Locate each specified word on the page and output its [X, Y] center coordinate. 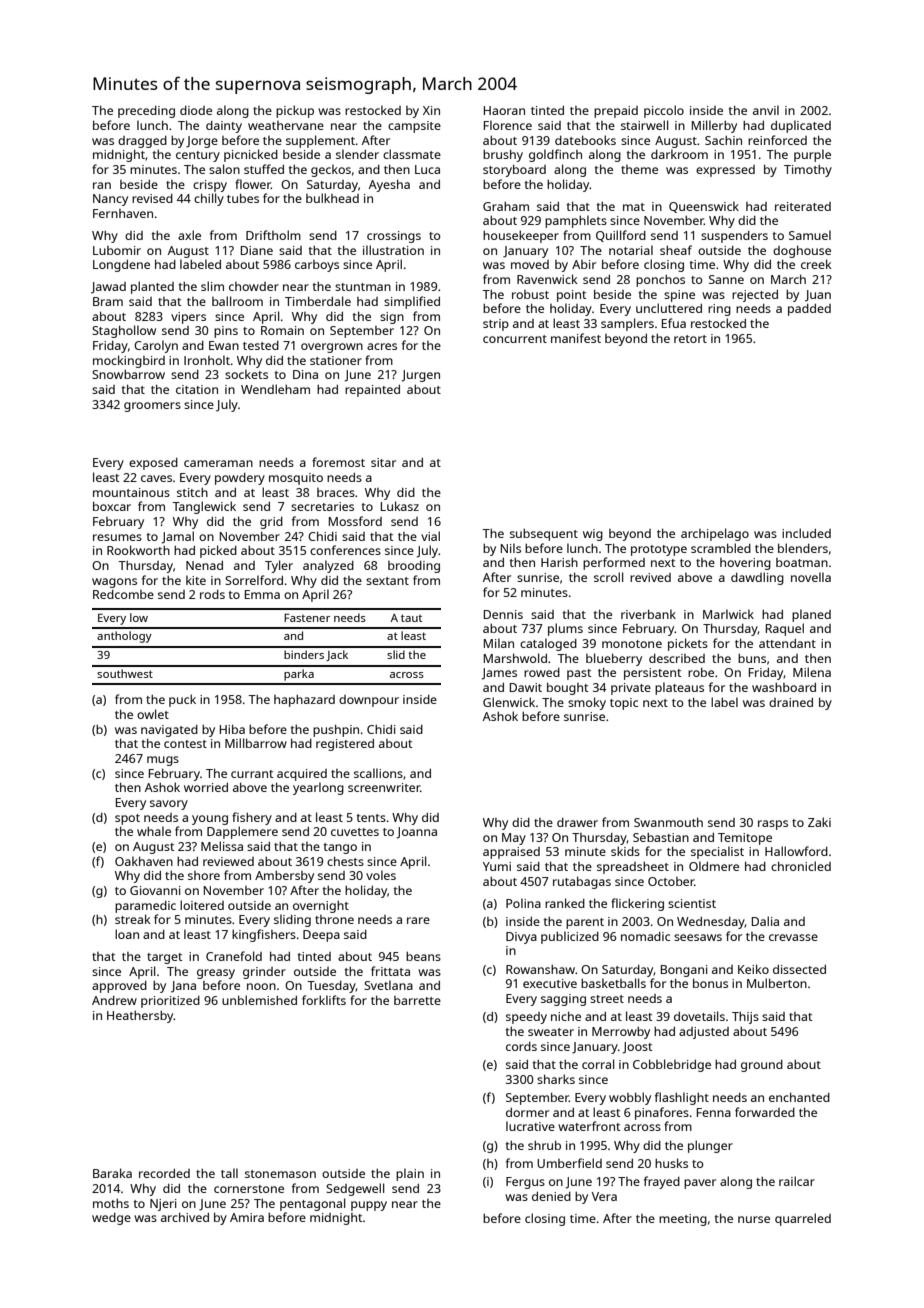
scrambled [721, 548]
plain [410, 1174]
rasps [773, 825]
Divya [521, 938]
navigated [169, 731]
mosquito [296, 479]
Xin [431, 110]
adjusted [704, 1033]
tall [229, 1173]
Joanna [416, 833]
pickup [295, 111]
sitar [383, 462]
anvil [766, 110]
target [165, 958]
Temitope [745, 839]
